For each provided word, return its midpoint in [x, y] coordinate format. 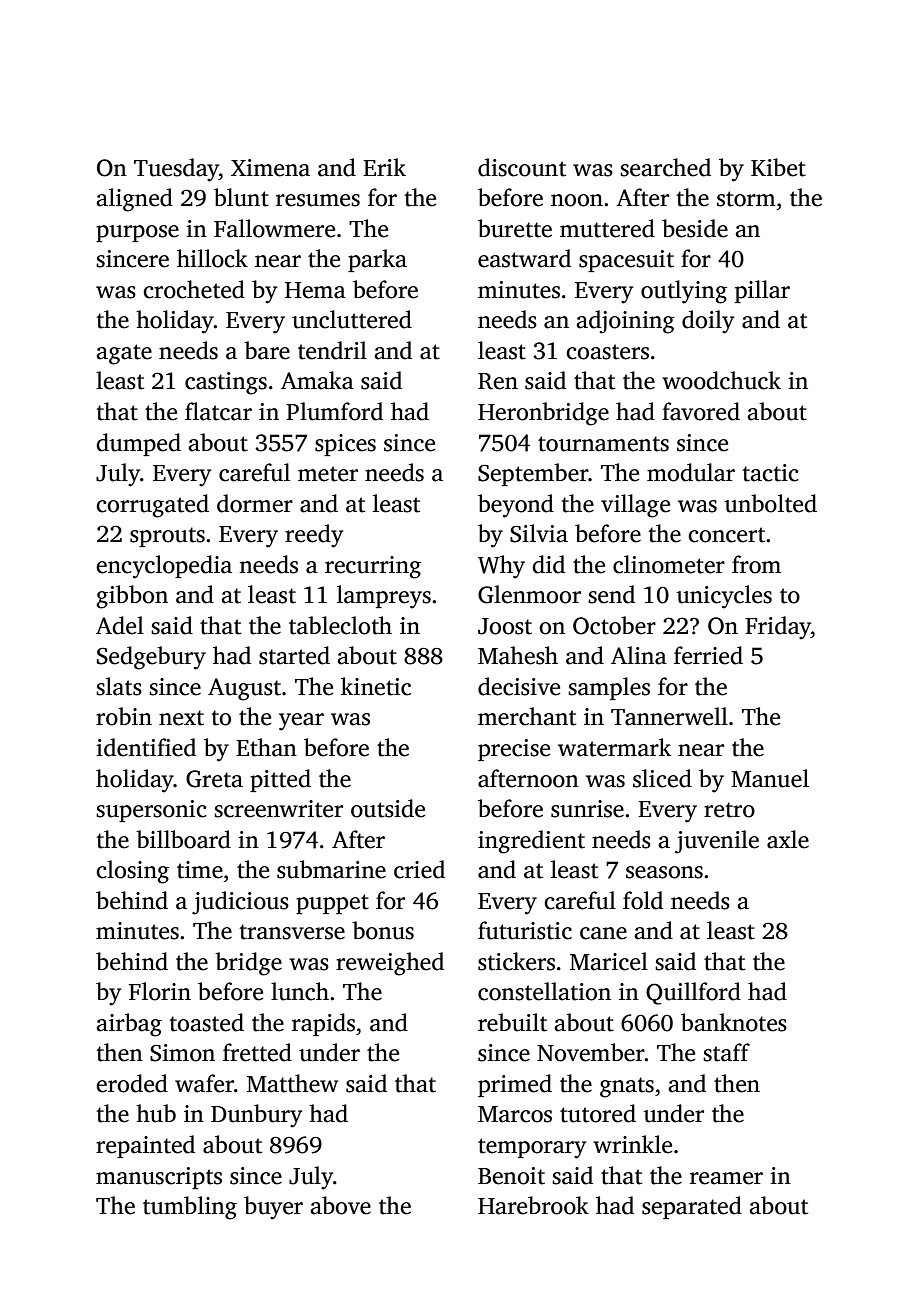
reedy [314, 536]
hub [156, 1113]
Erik [384, 167]
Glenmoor [529, 594]
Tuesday [176, 170]
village [635, 506]
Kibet [778, 167]
